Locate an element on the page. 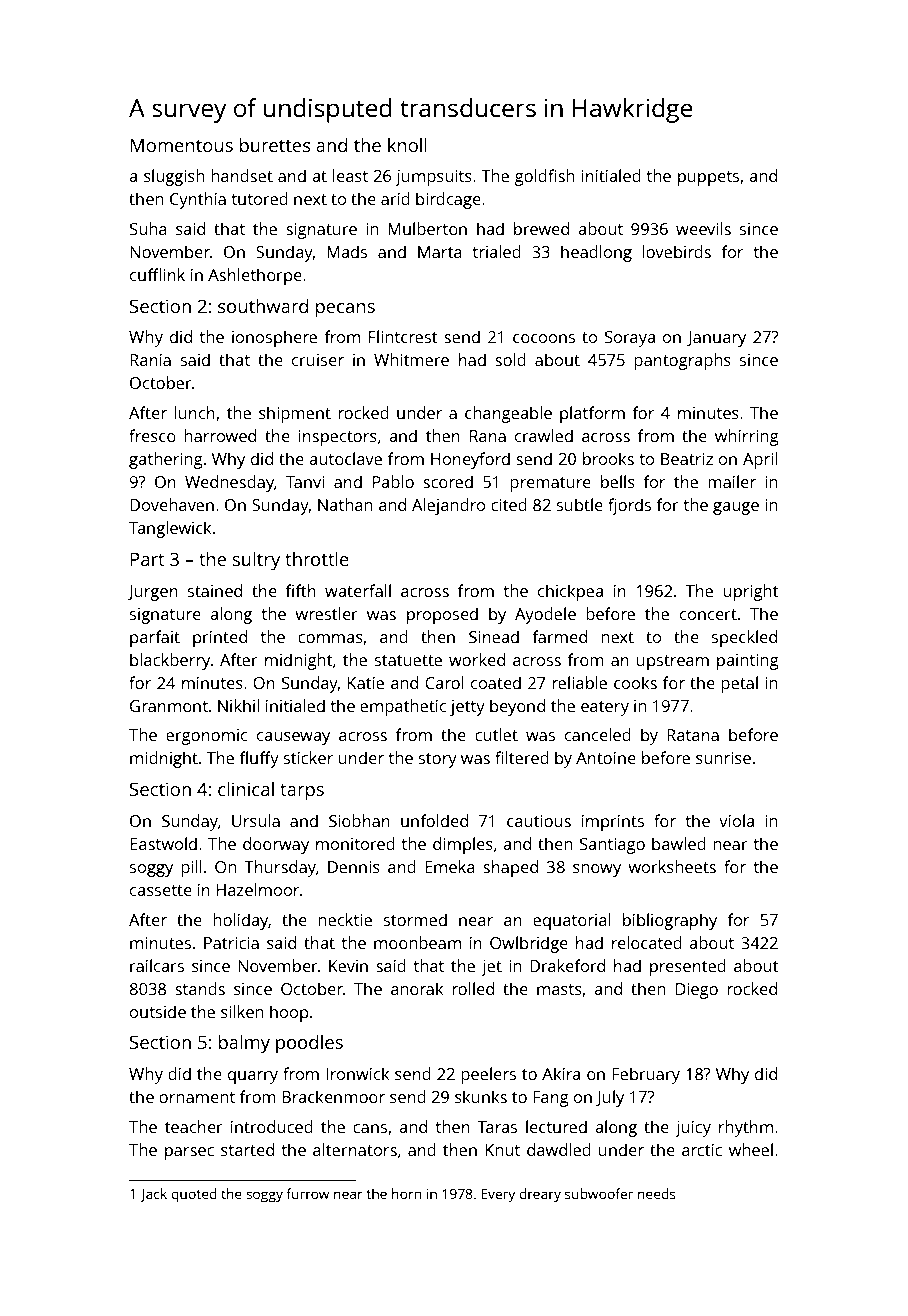  puppets is located at coordinates (708, 178).
